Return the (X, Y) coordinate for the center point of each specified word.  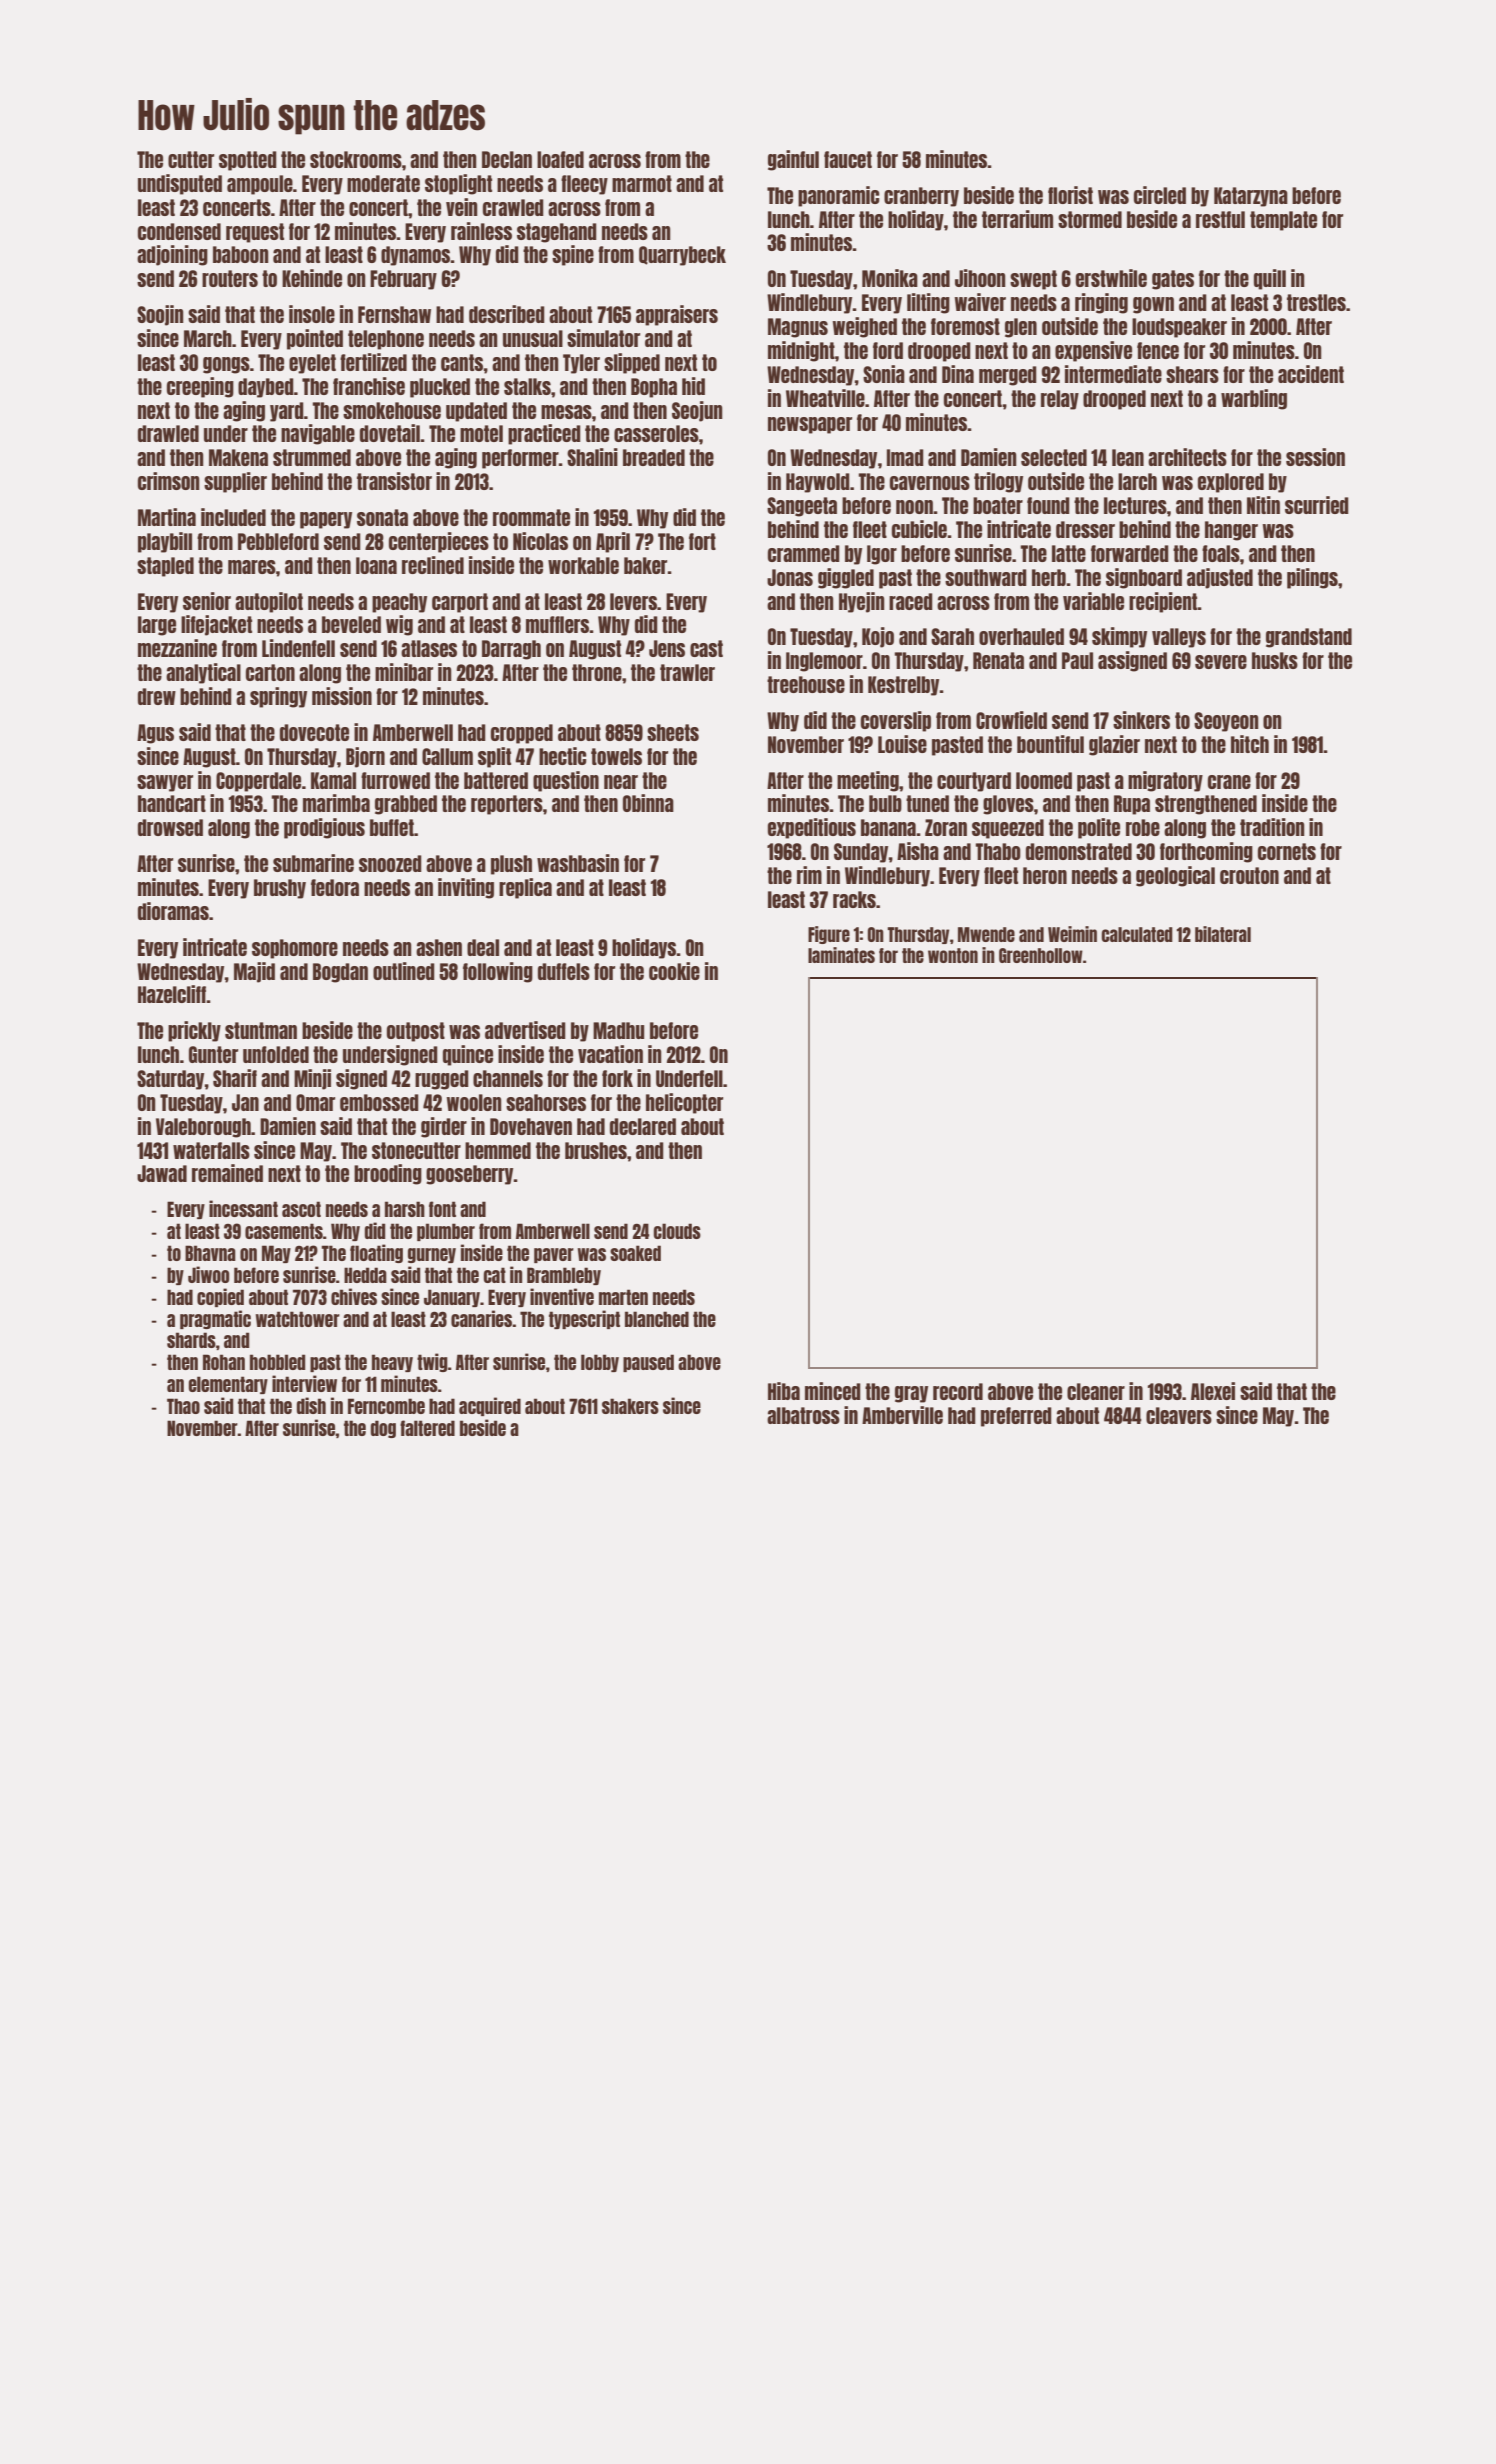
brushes (596, 1150)
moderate (383, 183)
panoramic (839, 196)
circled (1160, 195)
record (958, 1391)
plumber (446, 1232)
